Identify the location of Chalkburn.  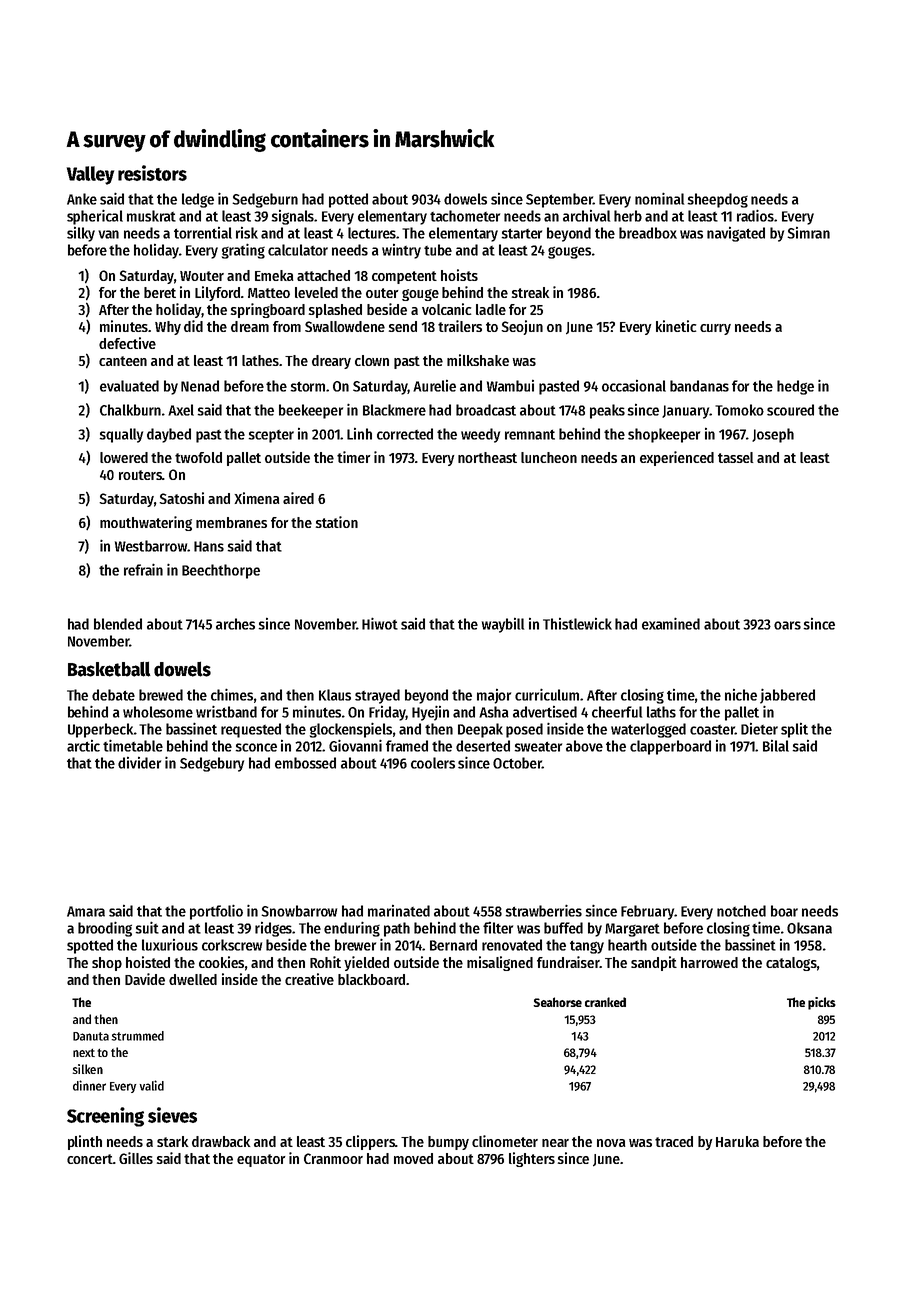
(130, 410).
